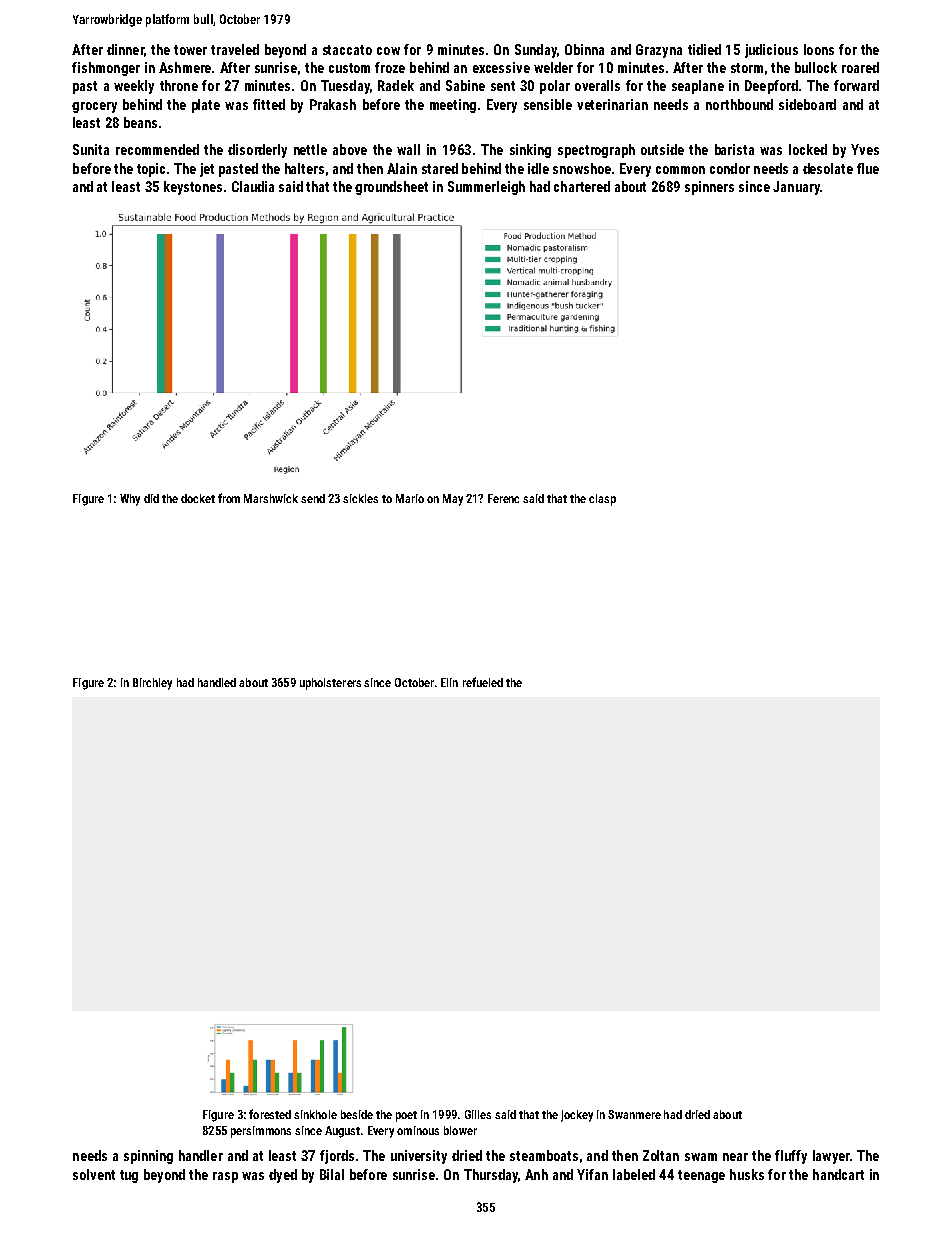 This image has width=952, height=1233. What do you see at coordinates (503, 498) in the image?
I see `Ferenc` at bounding box center [503, 498].
